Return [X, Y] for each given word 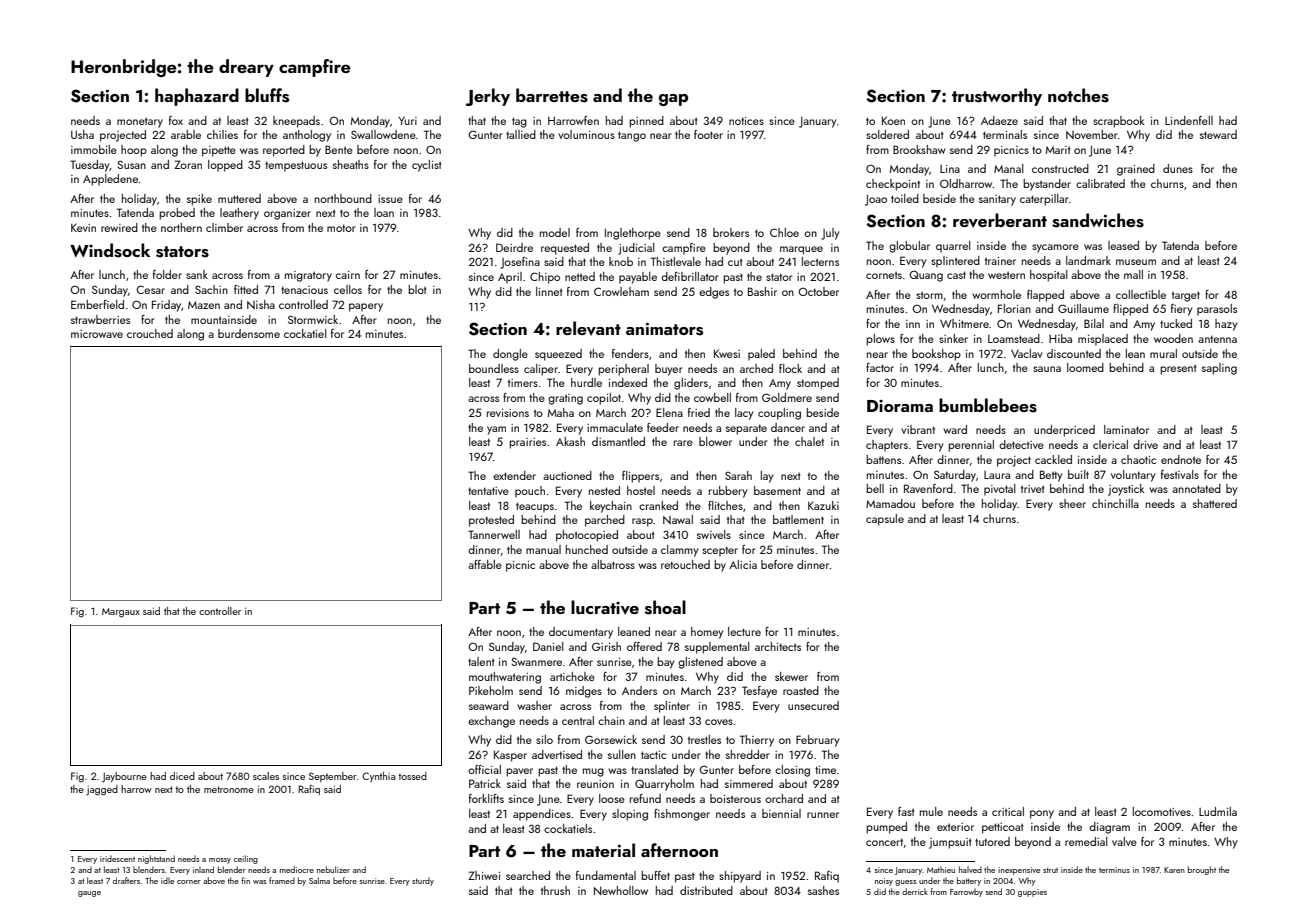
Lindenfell [1189, 120]
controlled [303, 304]
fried [699, 412]
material [603, 850]
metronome [229, 789]
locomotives [1162, 811]
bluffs [267, 95]
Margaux [121, 613]
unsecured [813, 705]
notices [746, 121]
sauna [1047, 369]
